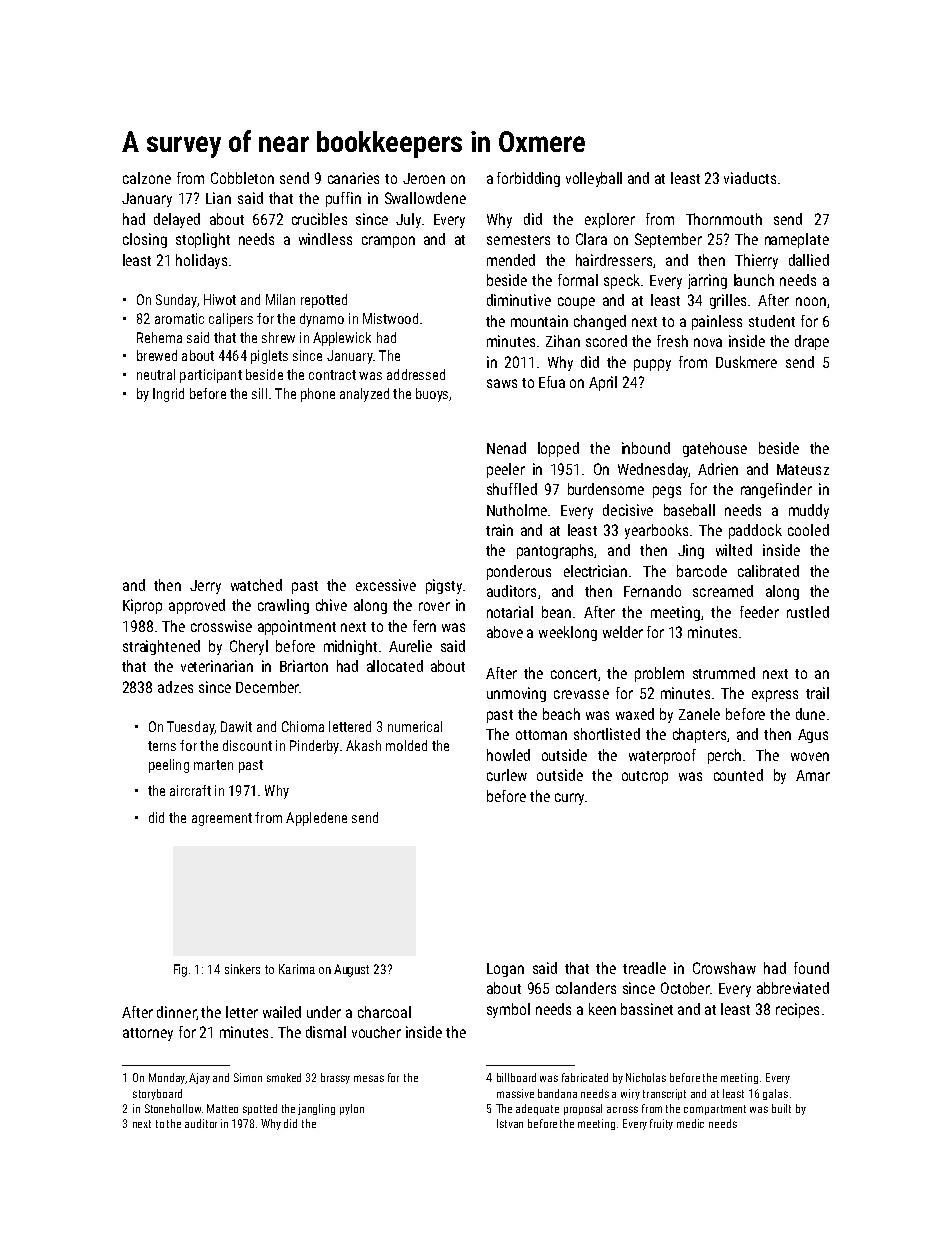  What do you see at coordinates (659, 674) in the screenshot?
I see `problem` at bounding box center [659, 674].
